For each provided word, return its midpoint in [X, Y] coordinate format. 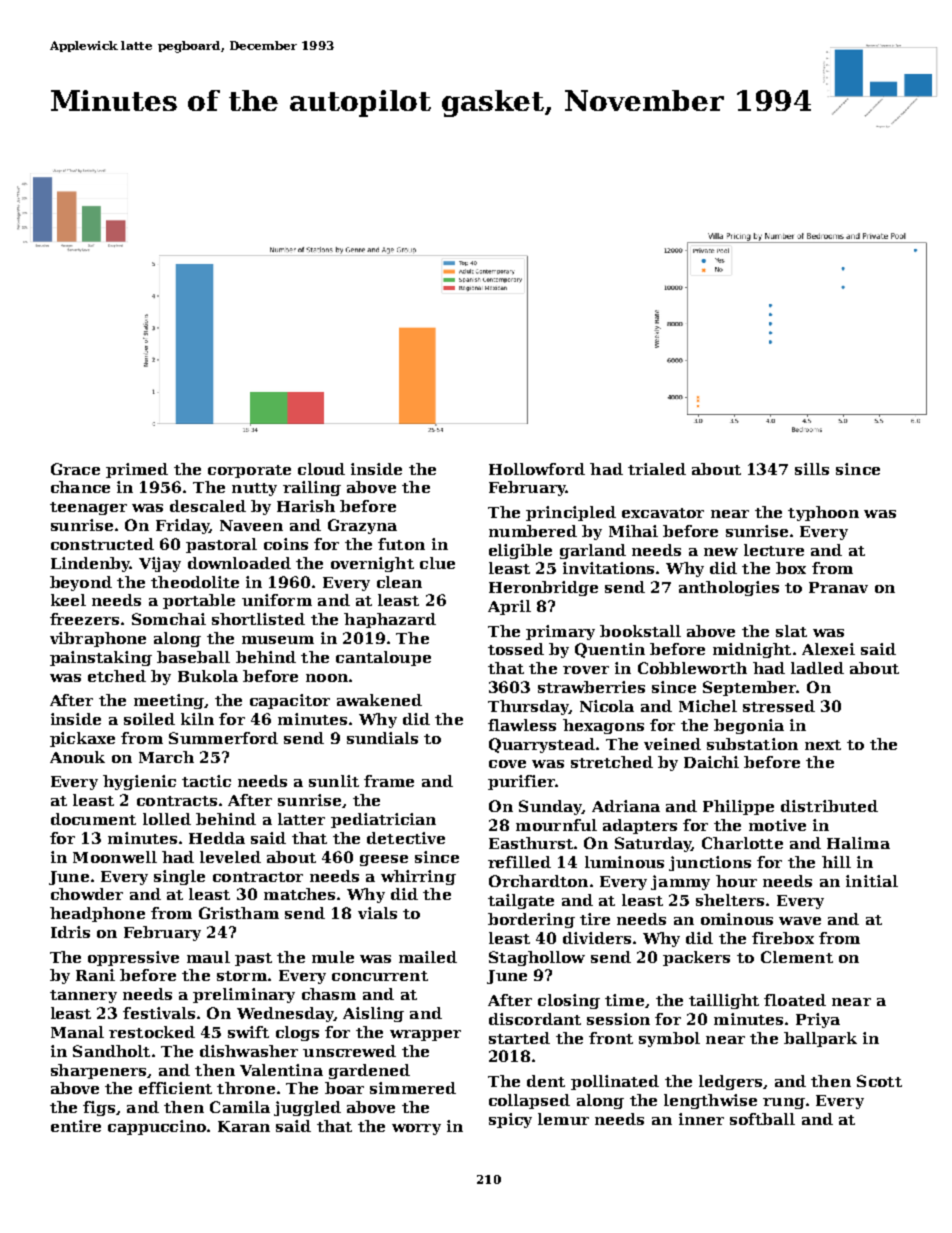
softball [762, 1119]
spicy [510, 1120]
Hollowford [537, 469]
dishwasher [249, 1051]
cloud [321, 469]
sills [812, 469]
